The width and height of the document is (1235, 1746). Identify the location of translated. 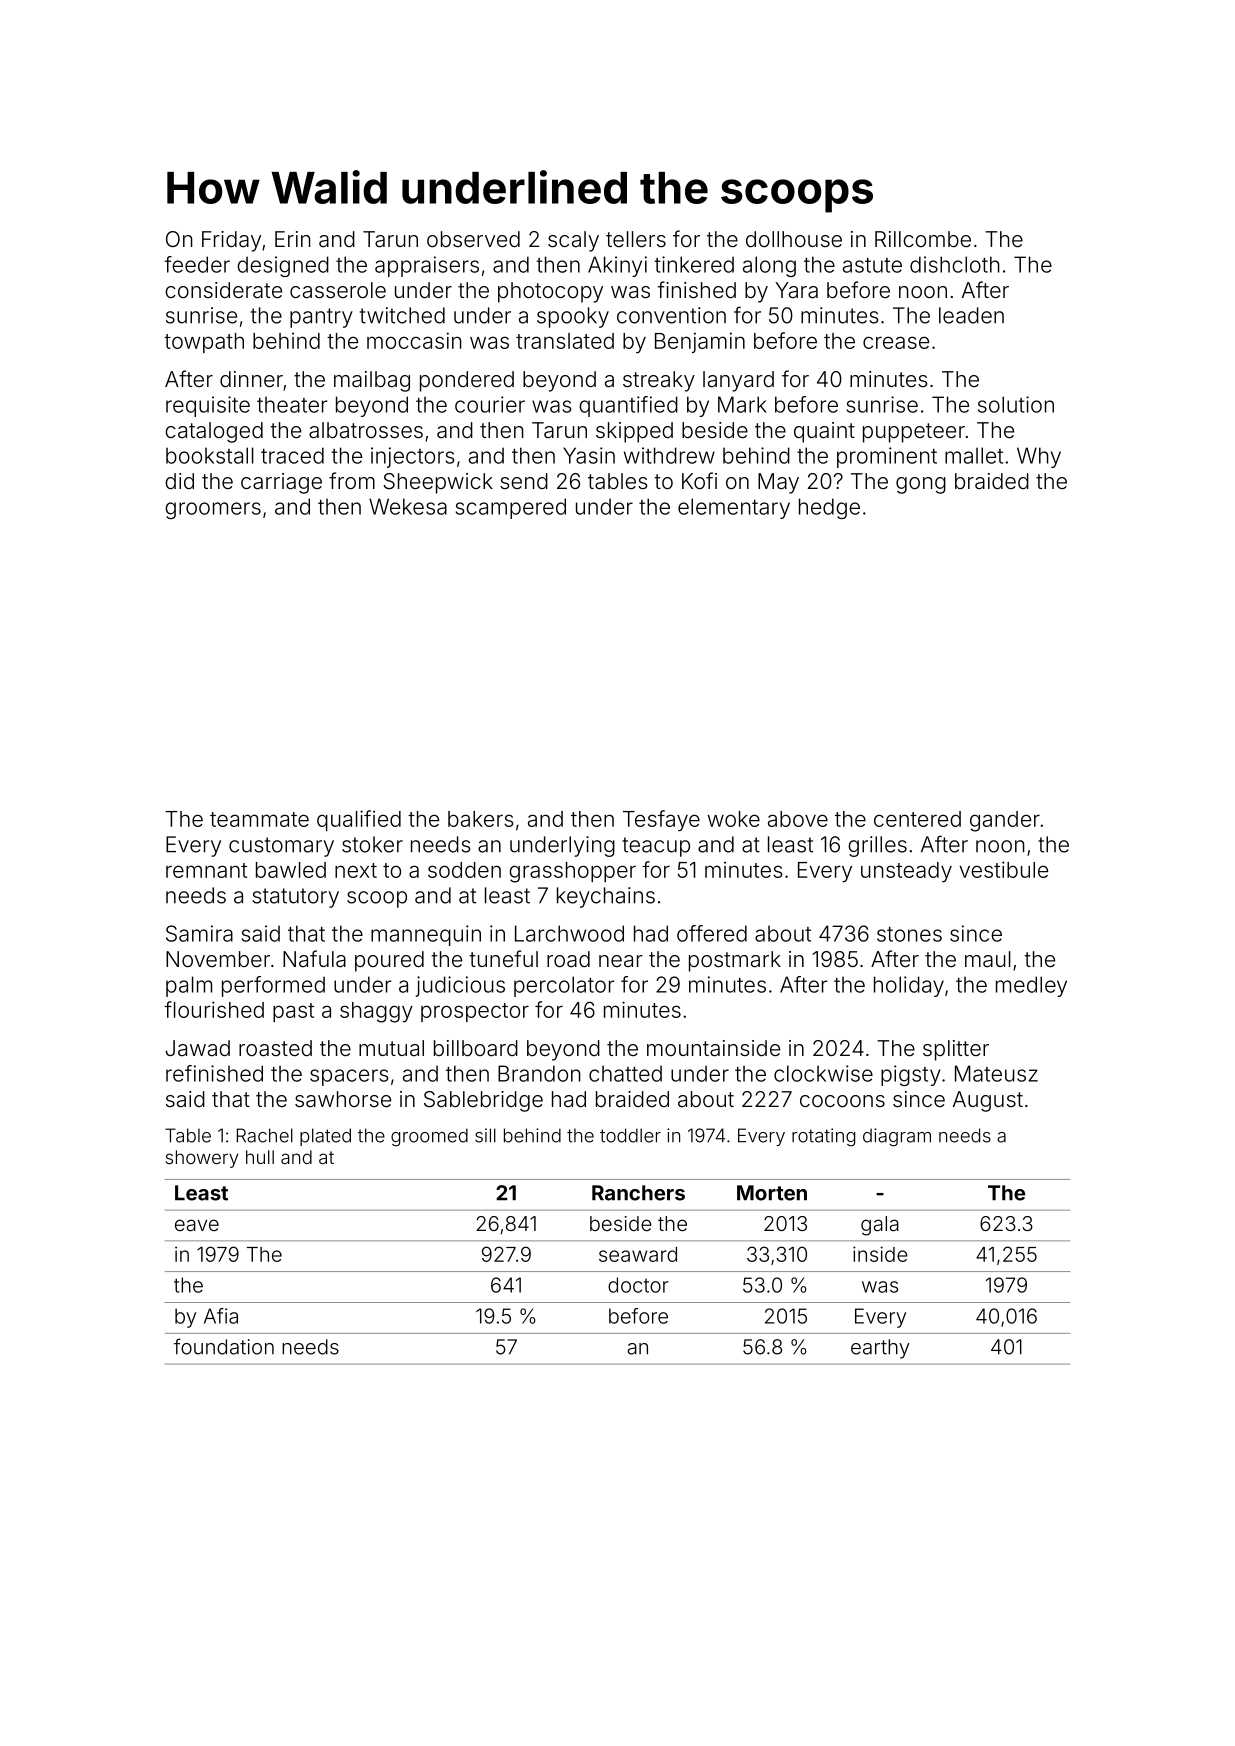
(565, 341).
